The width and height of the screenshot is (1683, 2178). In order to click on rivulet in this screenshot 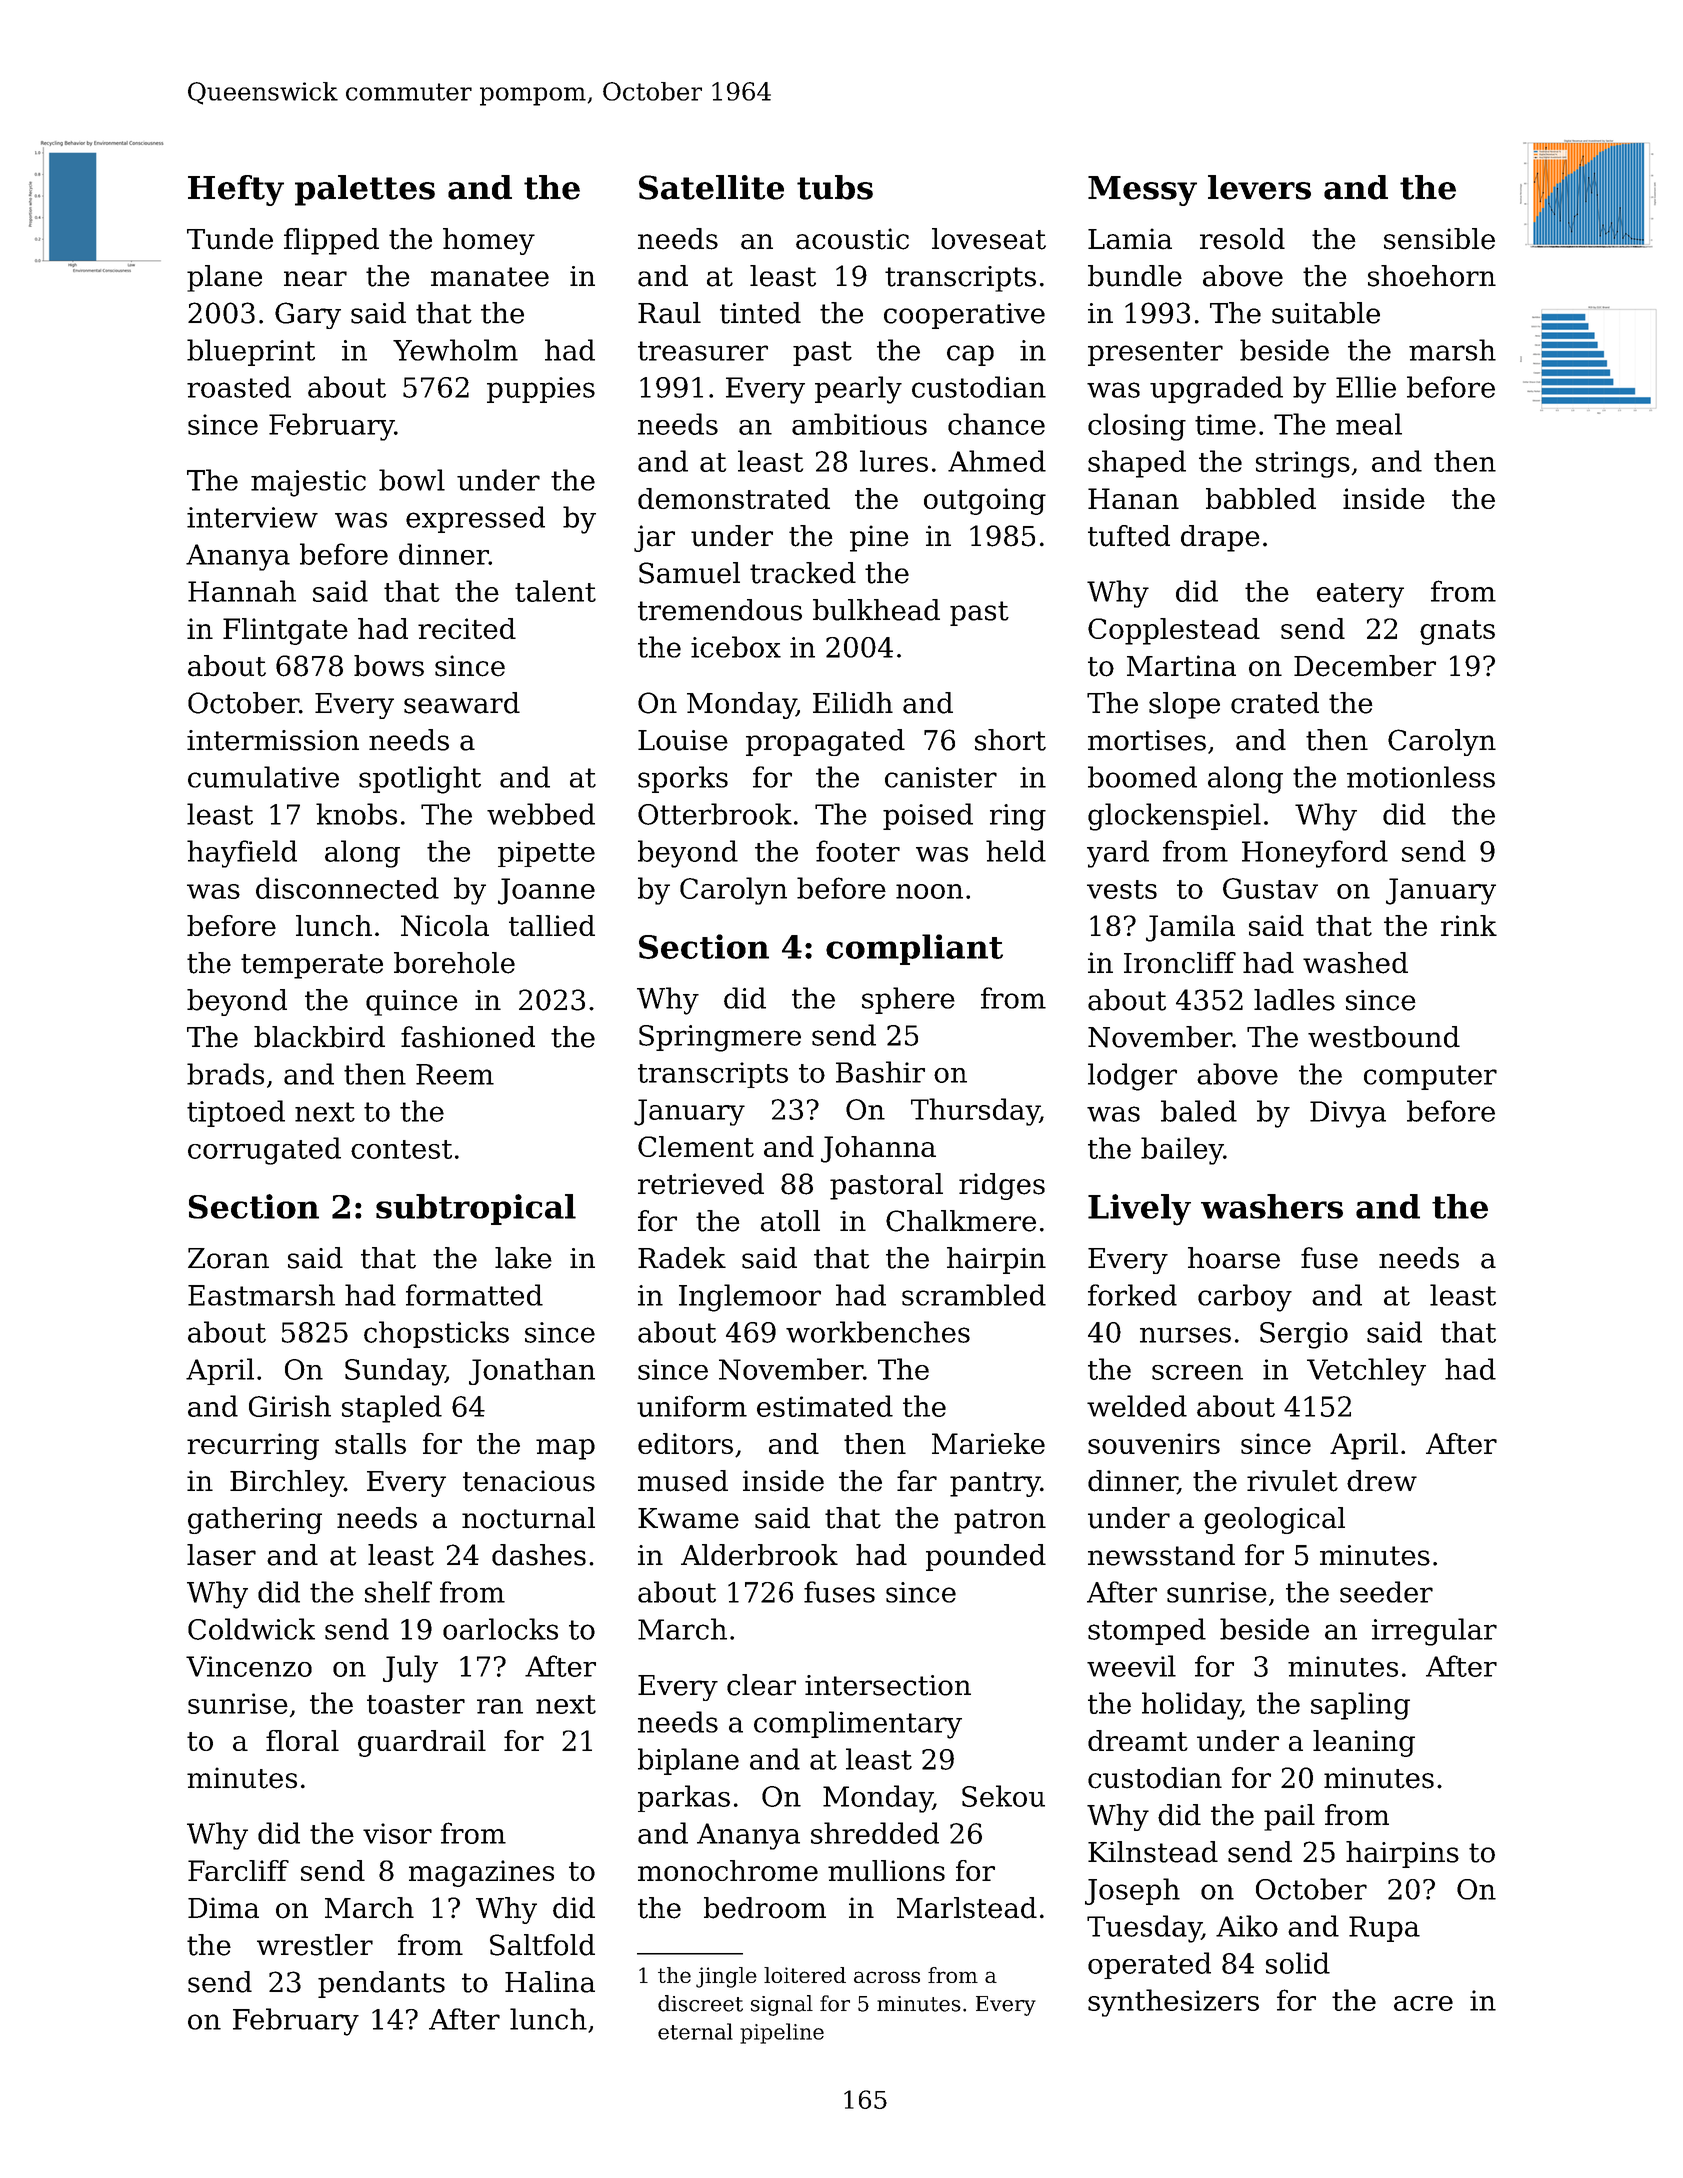, I will do `click(1292, 1481)`.
